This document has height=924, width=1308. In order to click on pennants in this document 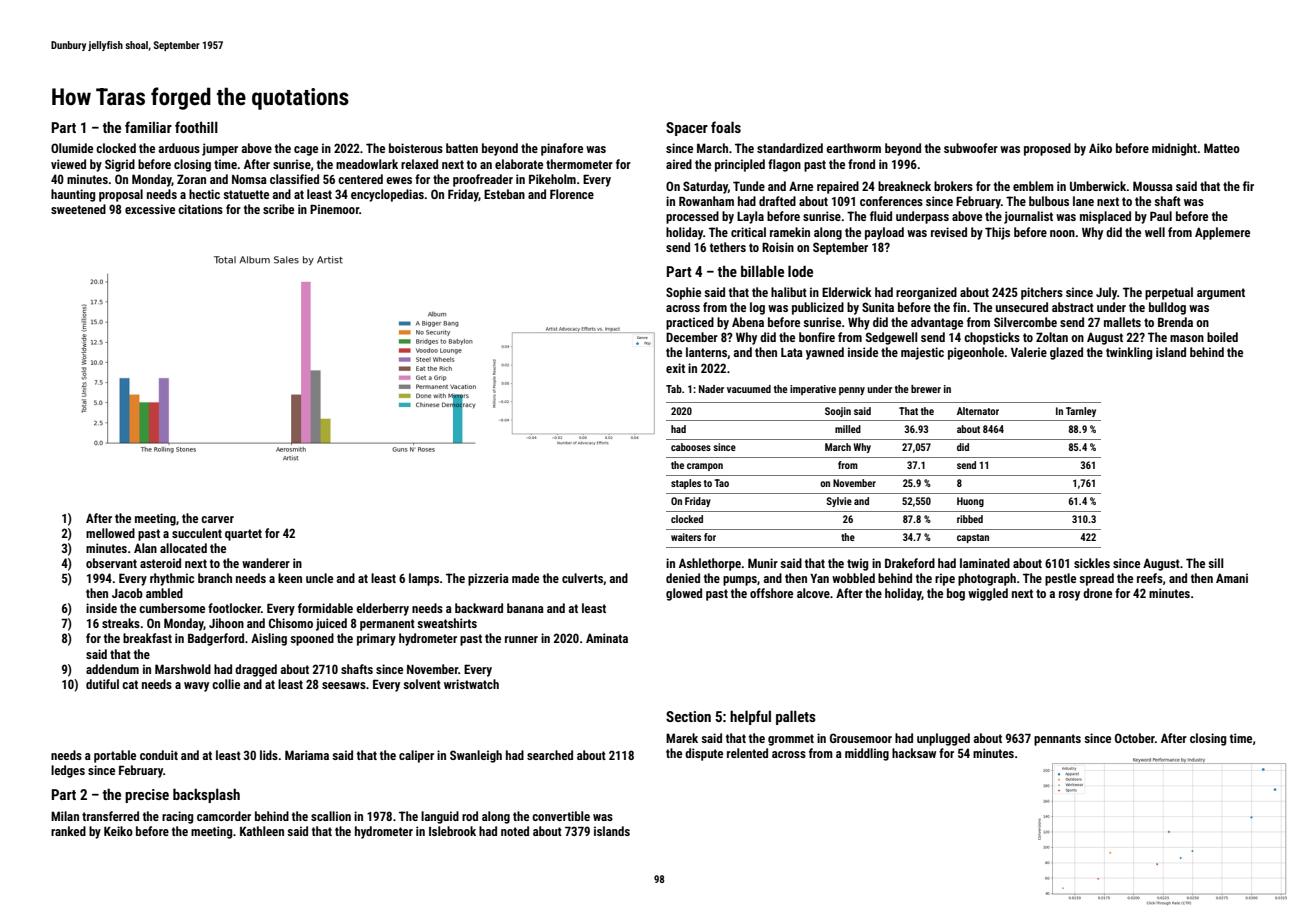, I will do `click(1057, 740)`.
